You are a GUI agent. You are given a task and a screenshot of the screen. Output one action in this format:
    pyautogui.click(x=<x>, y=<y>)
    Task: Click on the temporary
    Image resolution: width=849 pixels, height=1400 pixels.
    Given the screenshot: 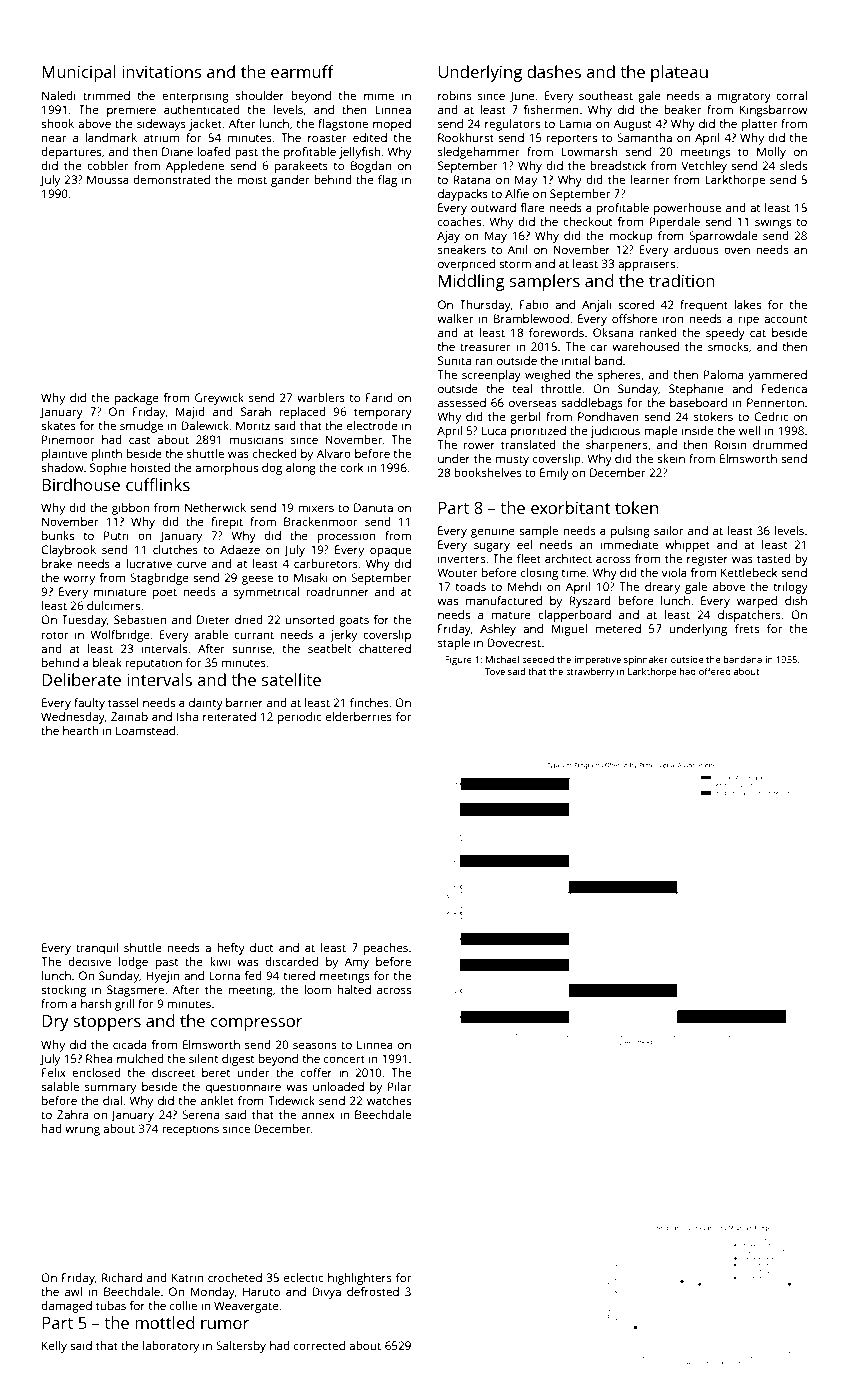 What is the action you would take?
    pyautogui.click(x=383, y=413)
